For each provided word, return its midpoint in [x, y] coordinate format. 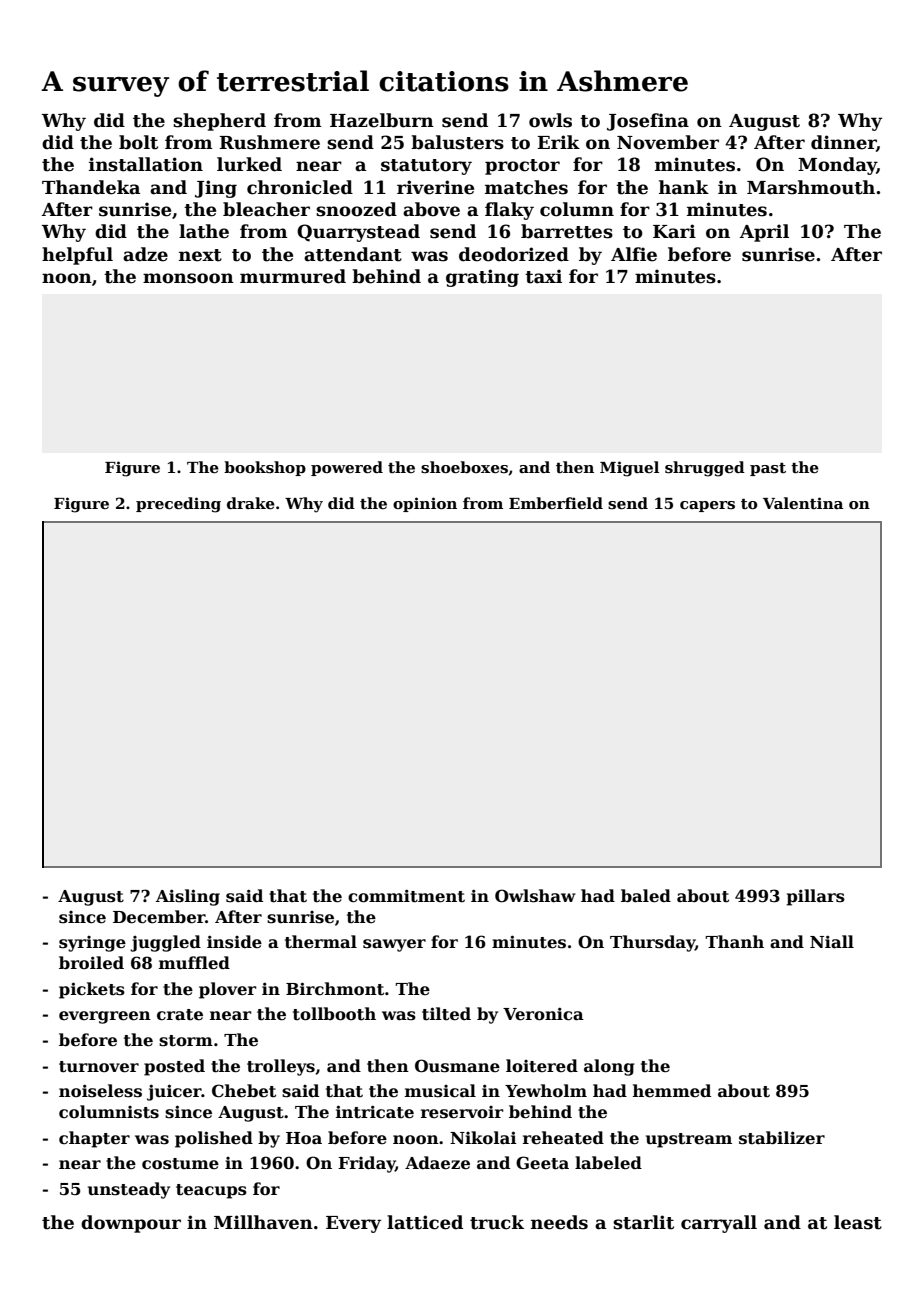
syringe [92, 944]
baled [646, 896]
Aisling [188, 897]
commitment [406, 896]
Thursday [652, 943]
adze [145, 254]
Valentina [803, 503]
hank [684, 187]
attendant [353, 254]
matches [526, 187]
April [764, 233]
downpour [131, 1224]
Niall [832, 941]
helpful [77, 256]
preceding [178, 505]
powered [347, 468]
